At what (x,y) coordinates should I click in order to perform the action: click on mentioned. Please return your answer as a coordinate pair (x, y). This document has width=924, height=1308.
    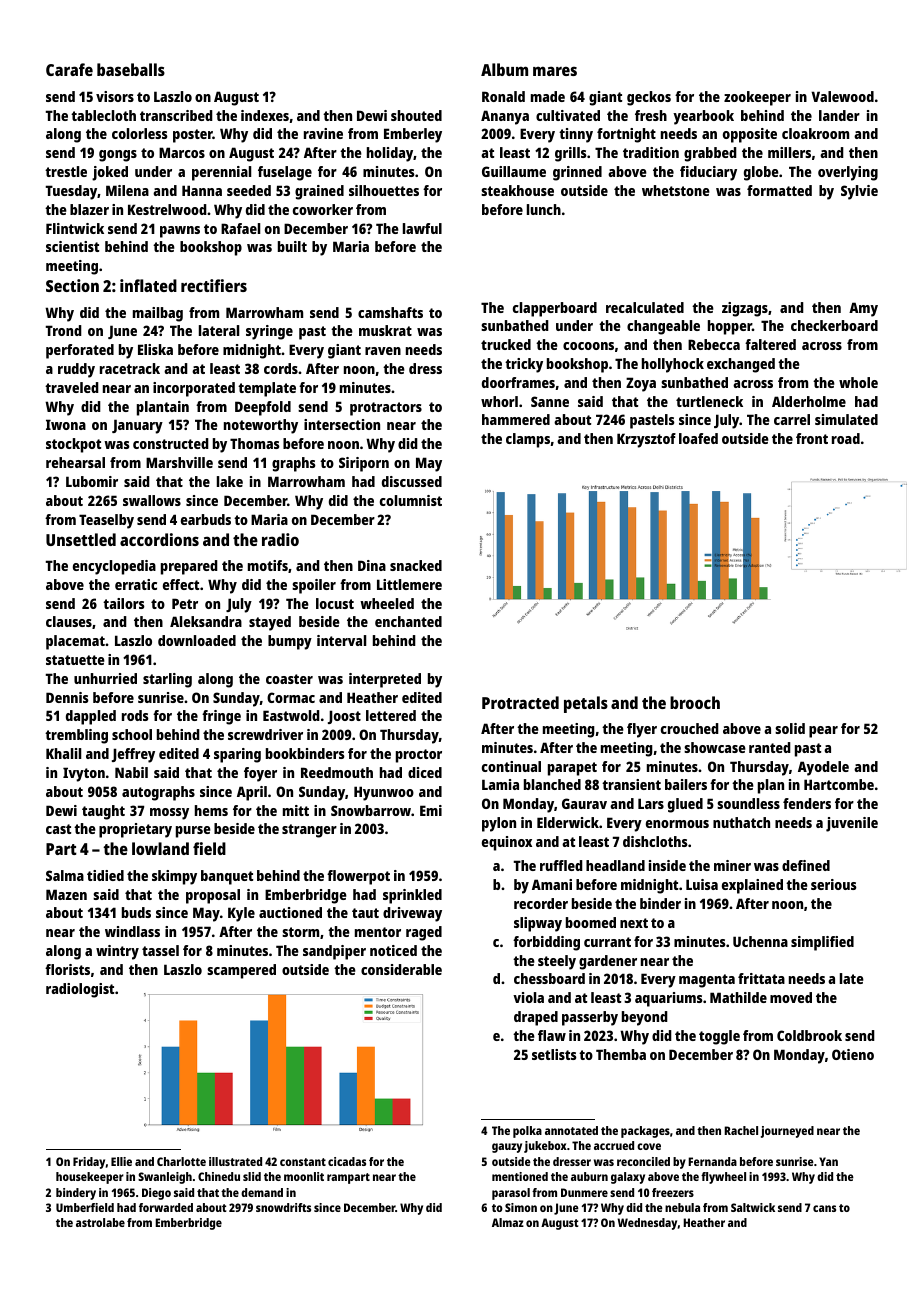
    Looking at the image, I should click on (520, 1176).
